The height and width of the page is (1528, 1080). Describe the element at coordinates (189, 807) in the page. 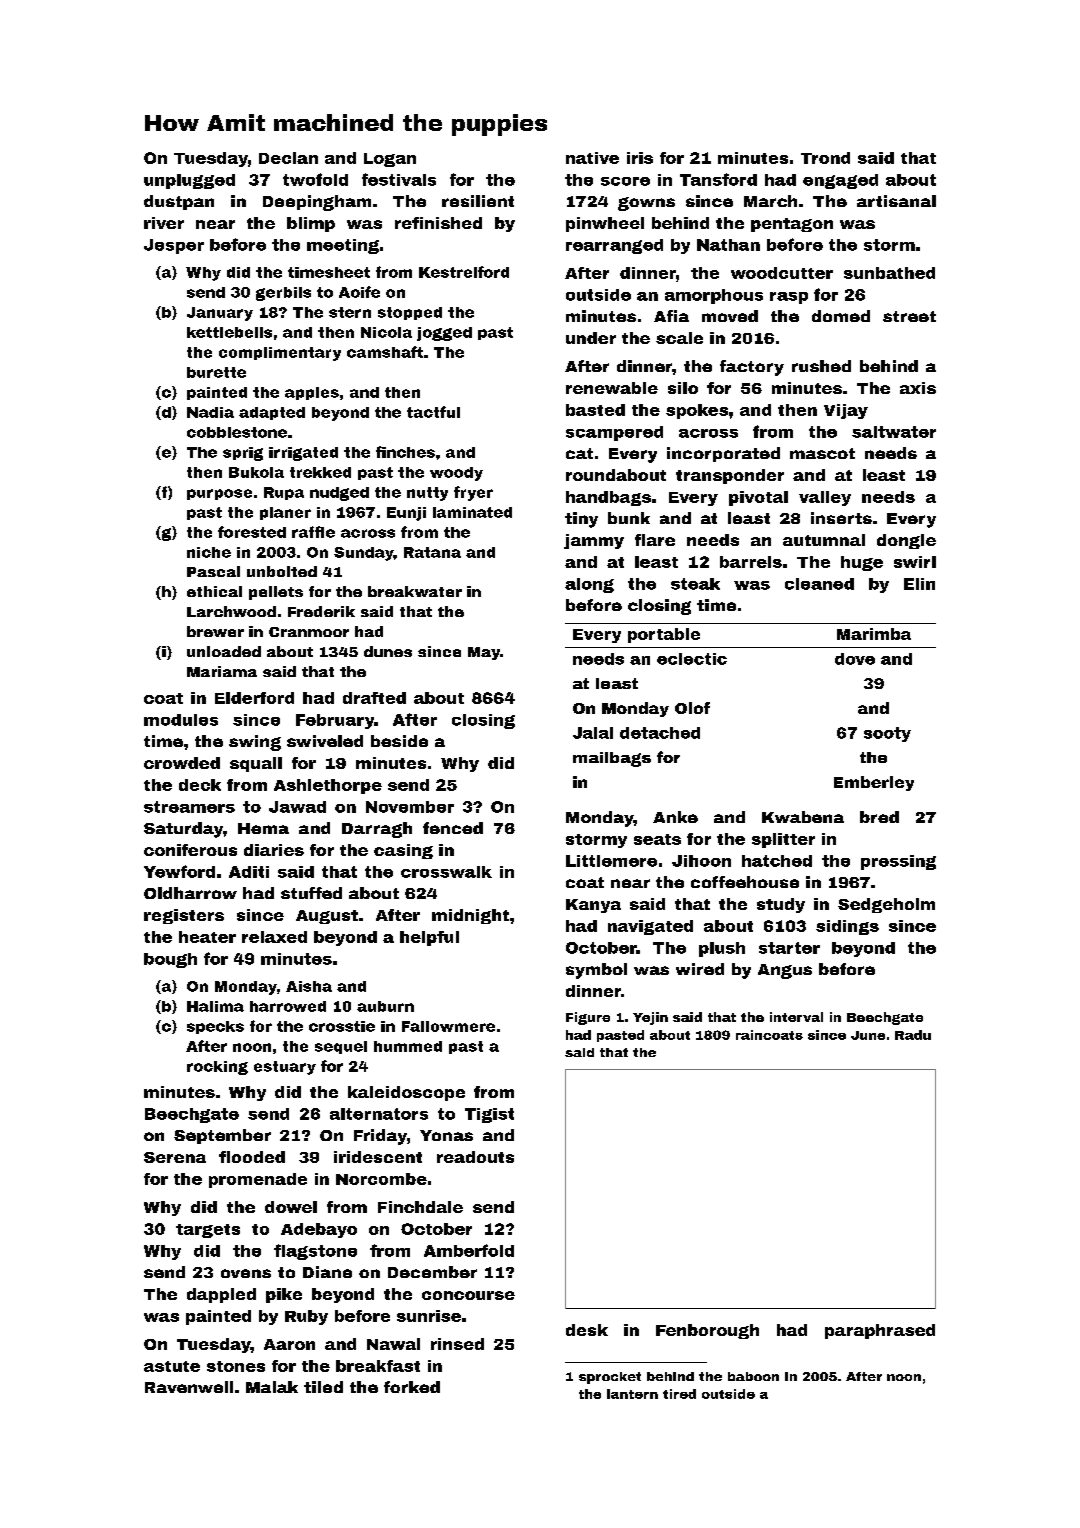

I see `streamers` at that location.
